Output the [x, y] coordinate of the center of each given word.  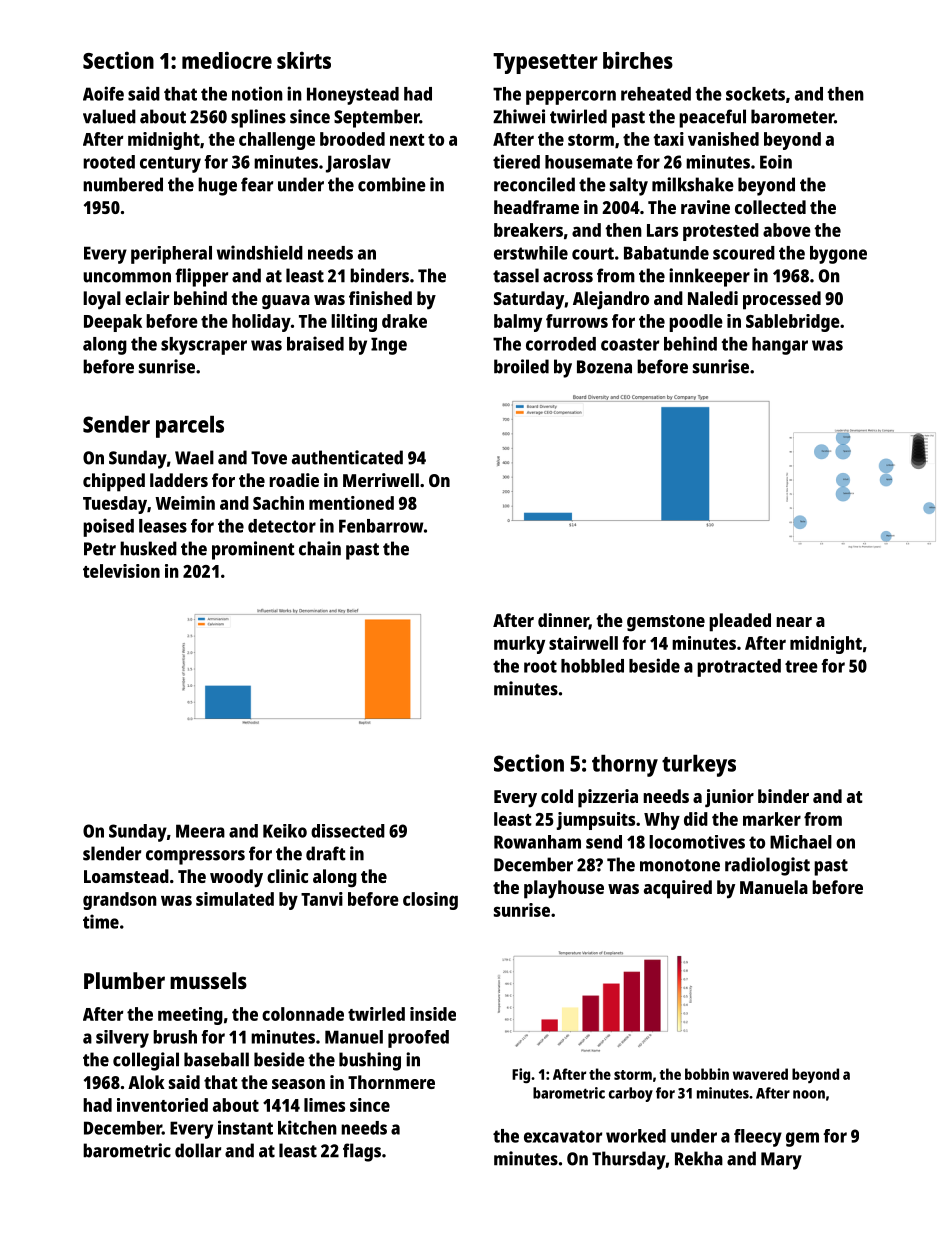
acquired [678, 889]
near [794, 622]
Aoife [103, 93]
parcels [190, 427]
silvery [122, 1039]
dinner [563, 621]
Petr [100, 549]
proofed [418, 1039]
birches [638, 60]
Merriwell [381, 480]
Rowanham [537, 842]
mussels [208, 980]
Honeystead [353, 96]
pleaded [740, 622]
